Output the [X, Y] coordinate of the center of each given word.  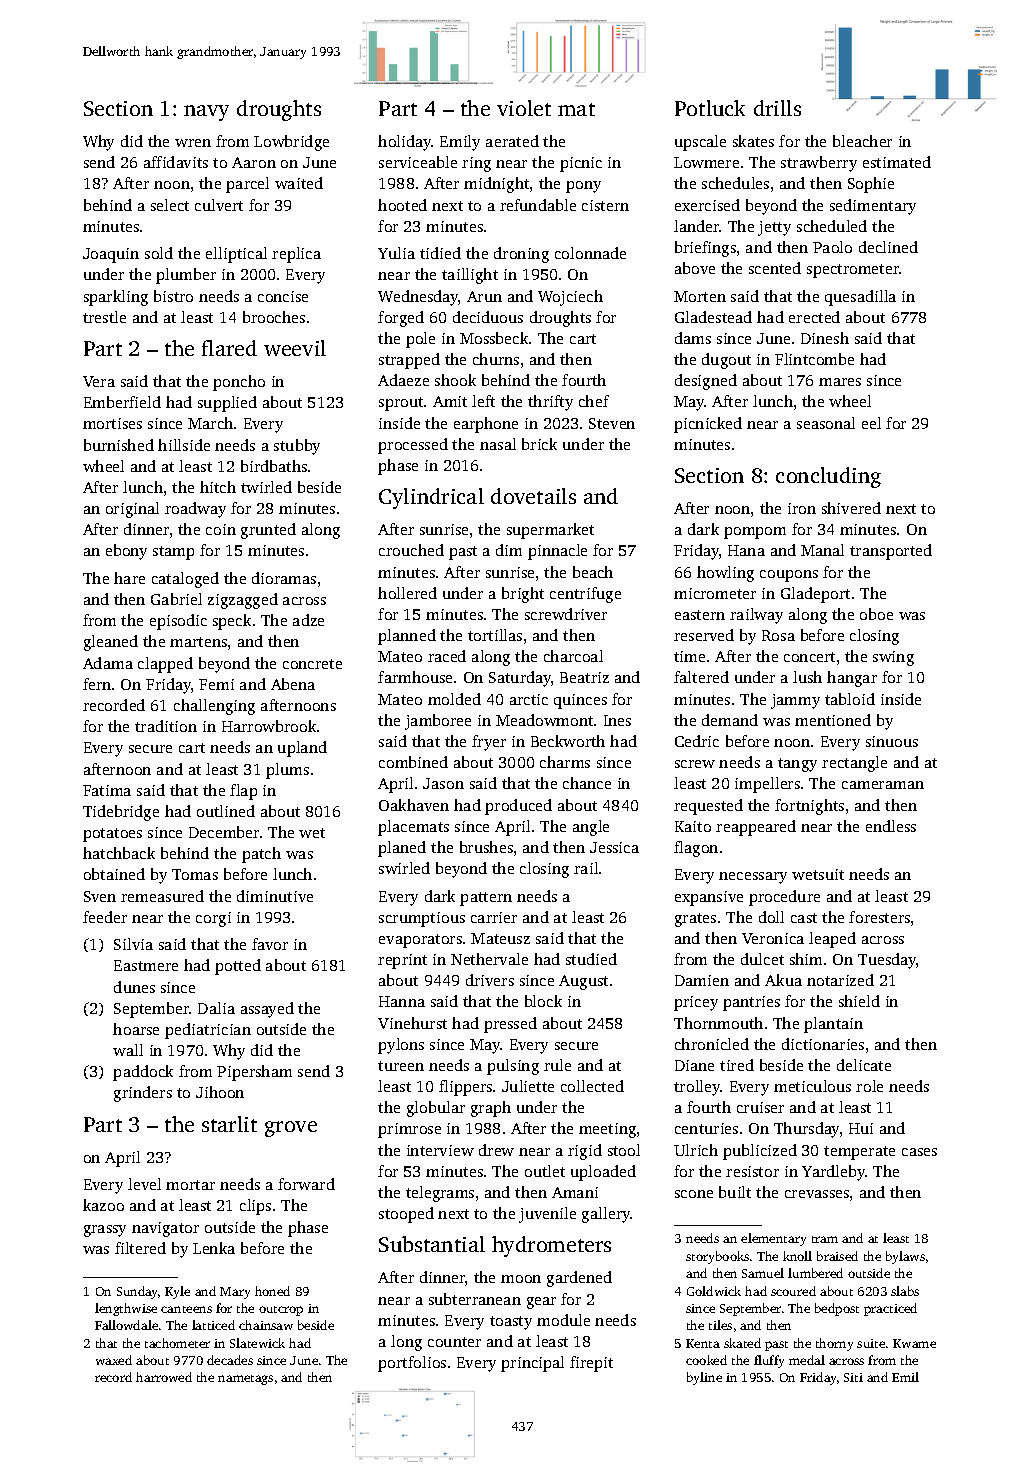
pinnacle [557, 552]
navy [206, 113]
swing [893, 658]
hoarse [136, 1029]
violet [524, 108]
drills [777, 108]
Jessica [614, 847]
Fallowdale [126, 1325]
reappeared [756, 828]
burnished [119, 445]
